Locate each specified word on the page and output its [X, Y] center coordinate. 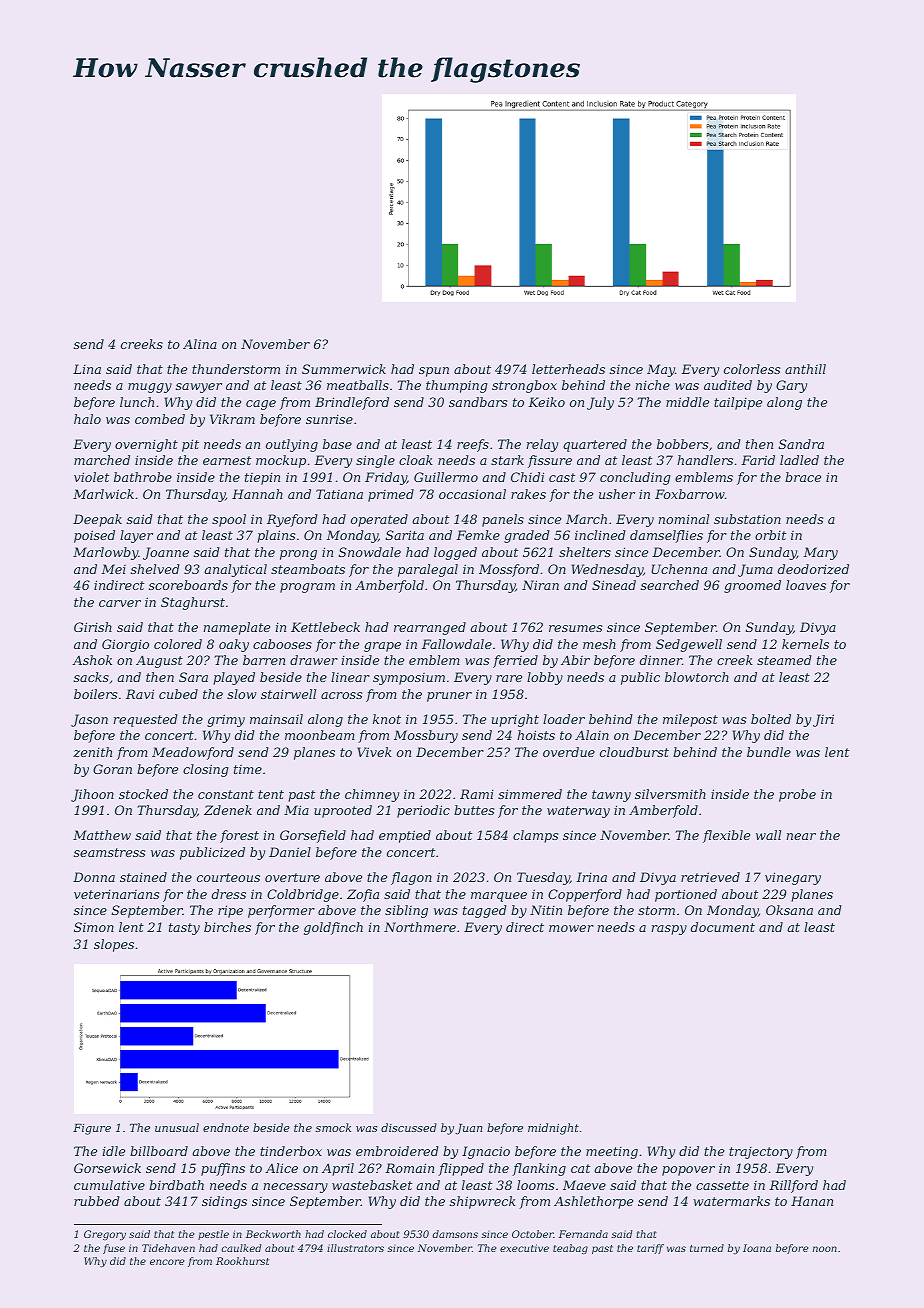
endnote [226, 1127]
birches [227, 927]
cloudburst [634, 752]
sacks [91, 677]
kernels [805, 644]
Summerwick [344, 369]
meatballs [358, 385]
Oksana [789, 910]
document [723, 927]
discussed [409, 1127]
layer [136, 536]
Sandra [801, 444]
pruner [449, 697]
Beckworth [273, 1234]
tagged [485, 911]
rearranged [430, 628]
